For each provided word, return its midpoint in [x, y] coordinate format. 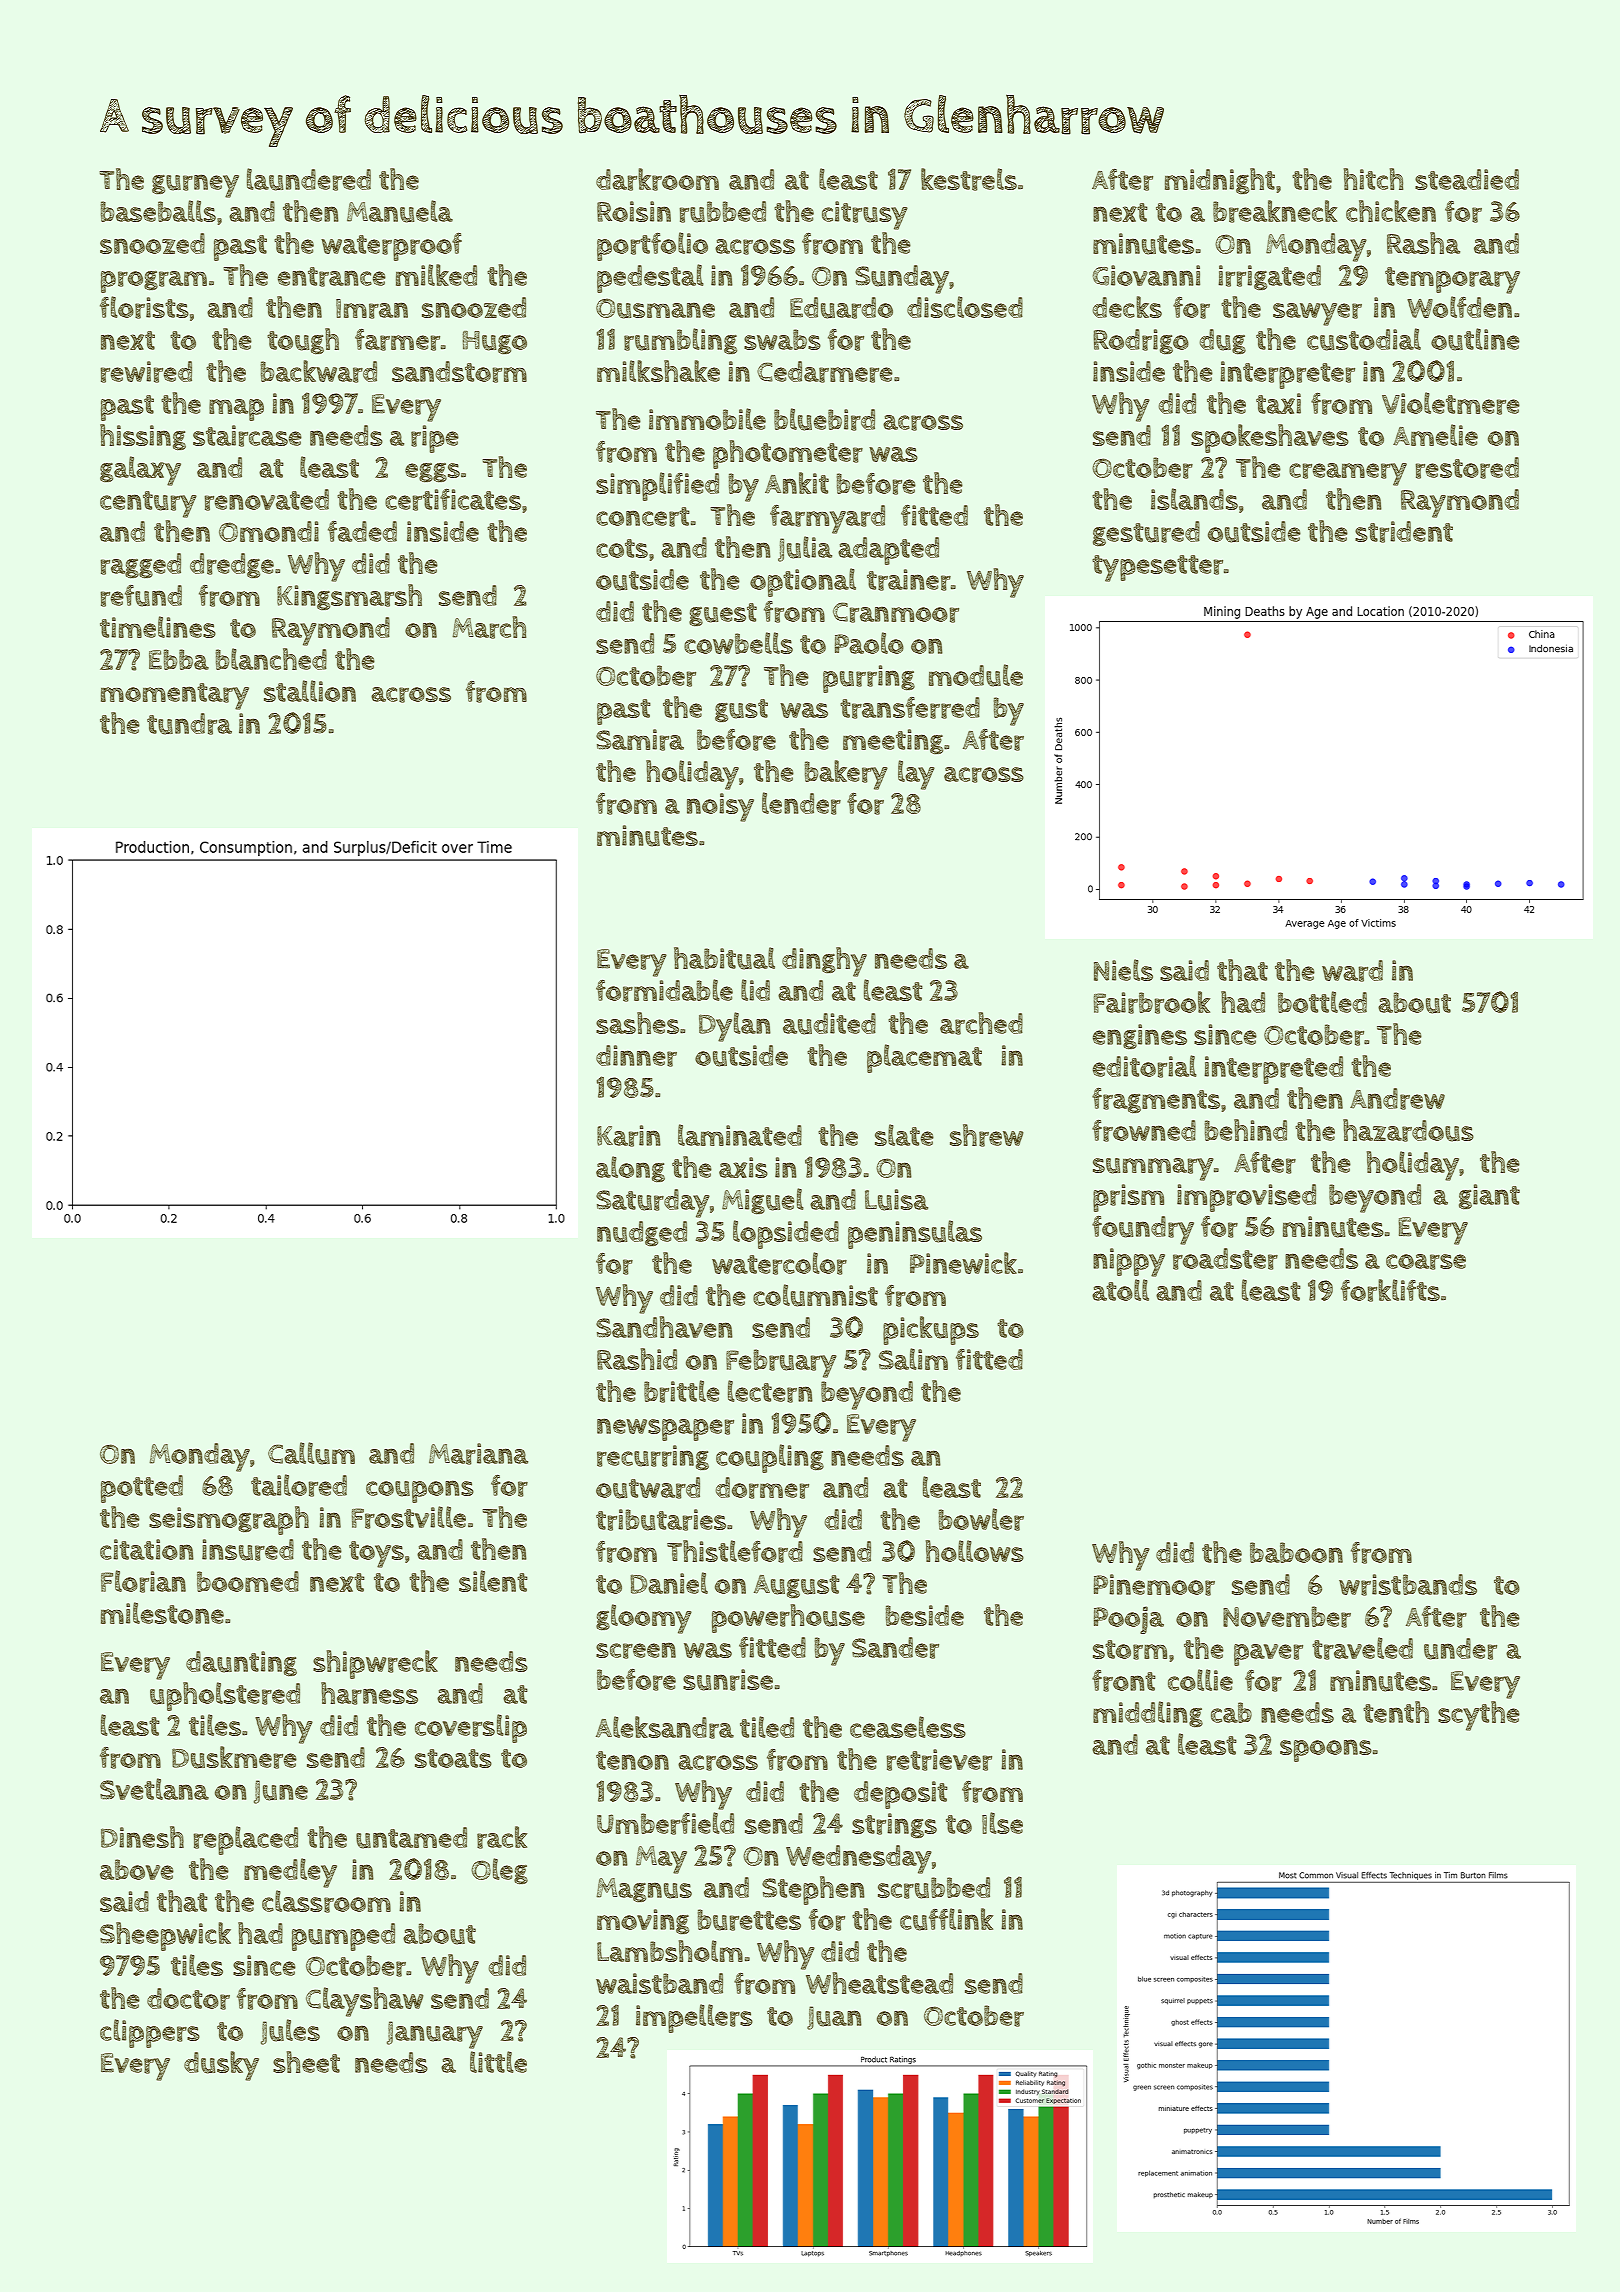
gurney [195, 186]
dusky [221, 2066]
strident [1404, 532]
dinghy [824, 962]
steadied [1467, 179]
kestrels [969, 179]
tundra [189, 724]
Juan [834, 2018]
